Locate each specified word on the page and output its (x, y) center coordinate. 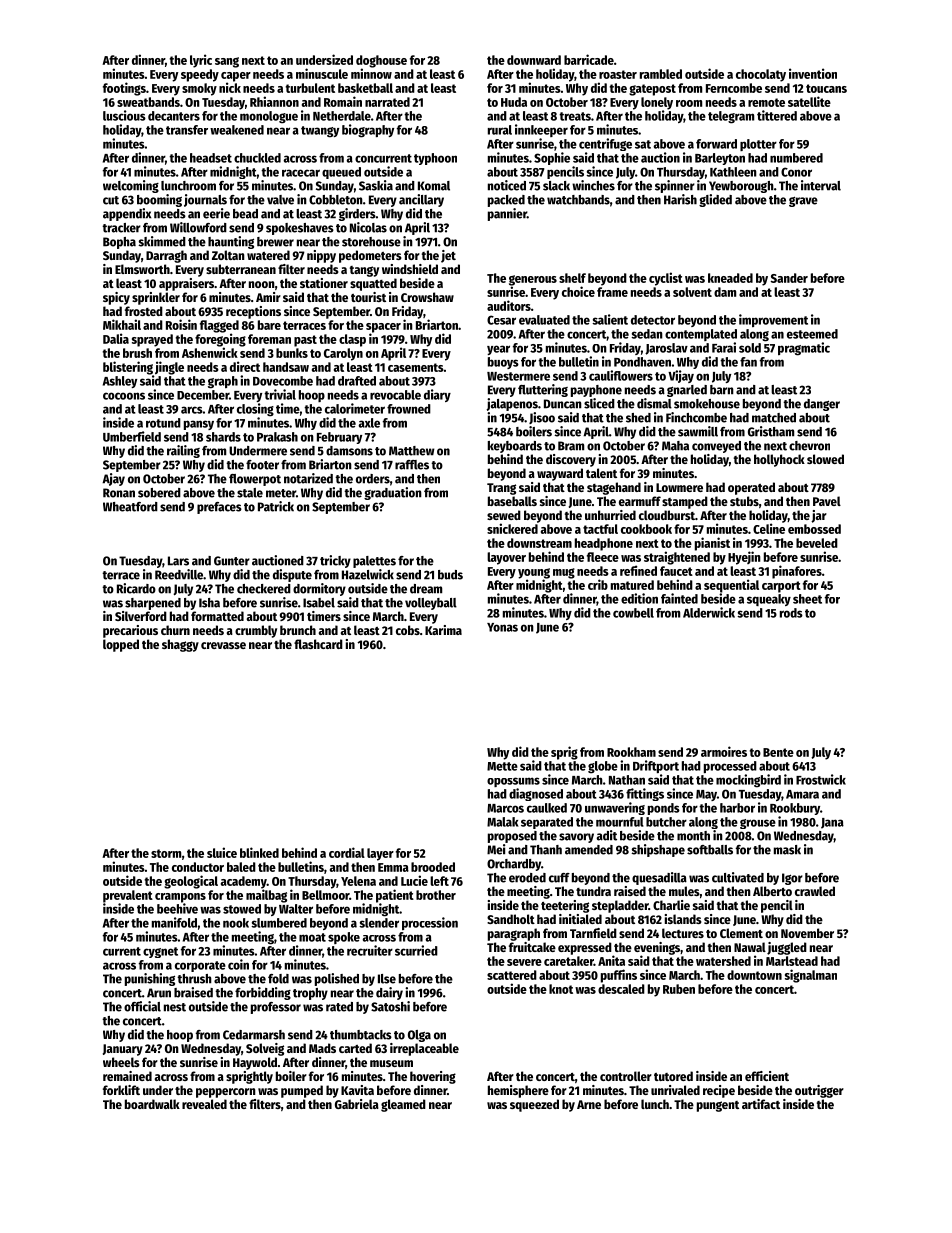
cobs (408, 630)
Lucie (414, 880)
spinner (675, 186)
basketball (365, 88)
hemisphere (518, 1091)
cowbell (633, 613)
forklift (121, 1090)
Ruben (679, 989)
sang (227, 62)
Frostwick (821, 779)
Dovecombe (283, 381)
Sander (789, 278)
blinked (259, 852)
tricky (335, 561)
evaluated (544, 320)
